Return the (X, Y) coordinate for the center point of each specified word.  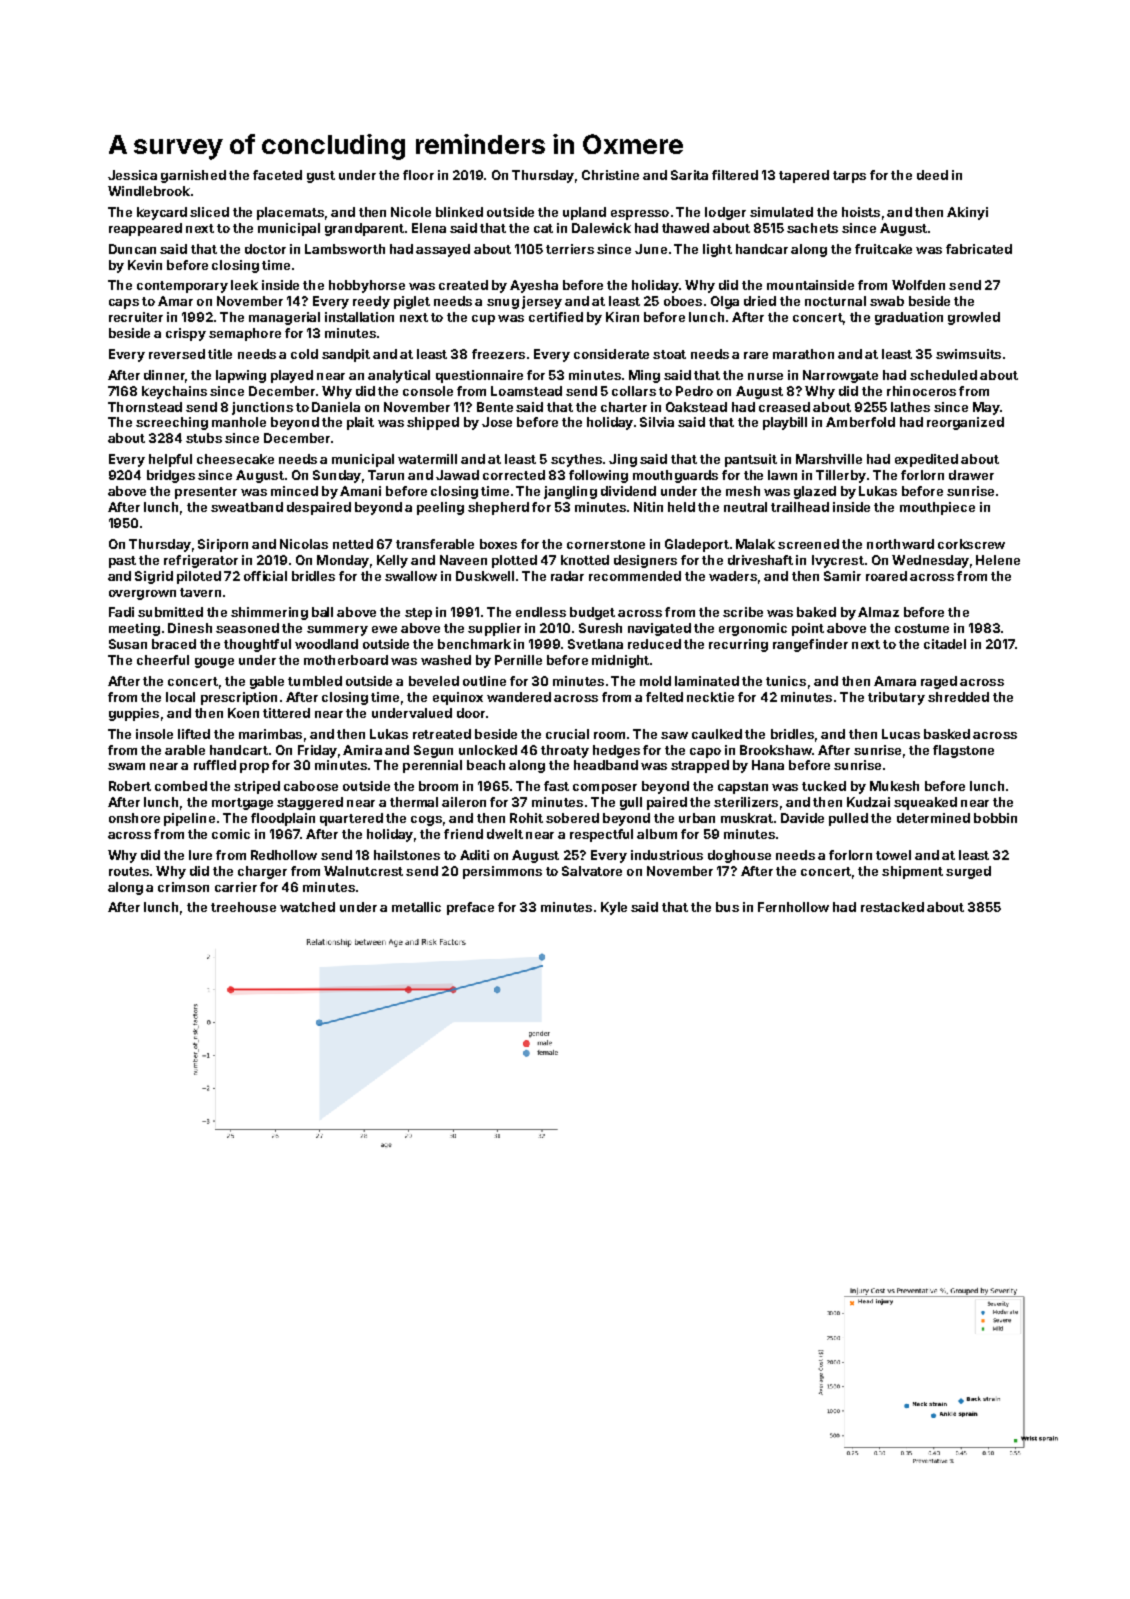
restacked (892, 907)
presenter (206, 493)
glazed (815, 492)
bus (727, 907)
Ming (644, 376)
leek (244, 285)
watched (307, 907)
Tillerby (841, 476)
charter (624, 407)
